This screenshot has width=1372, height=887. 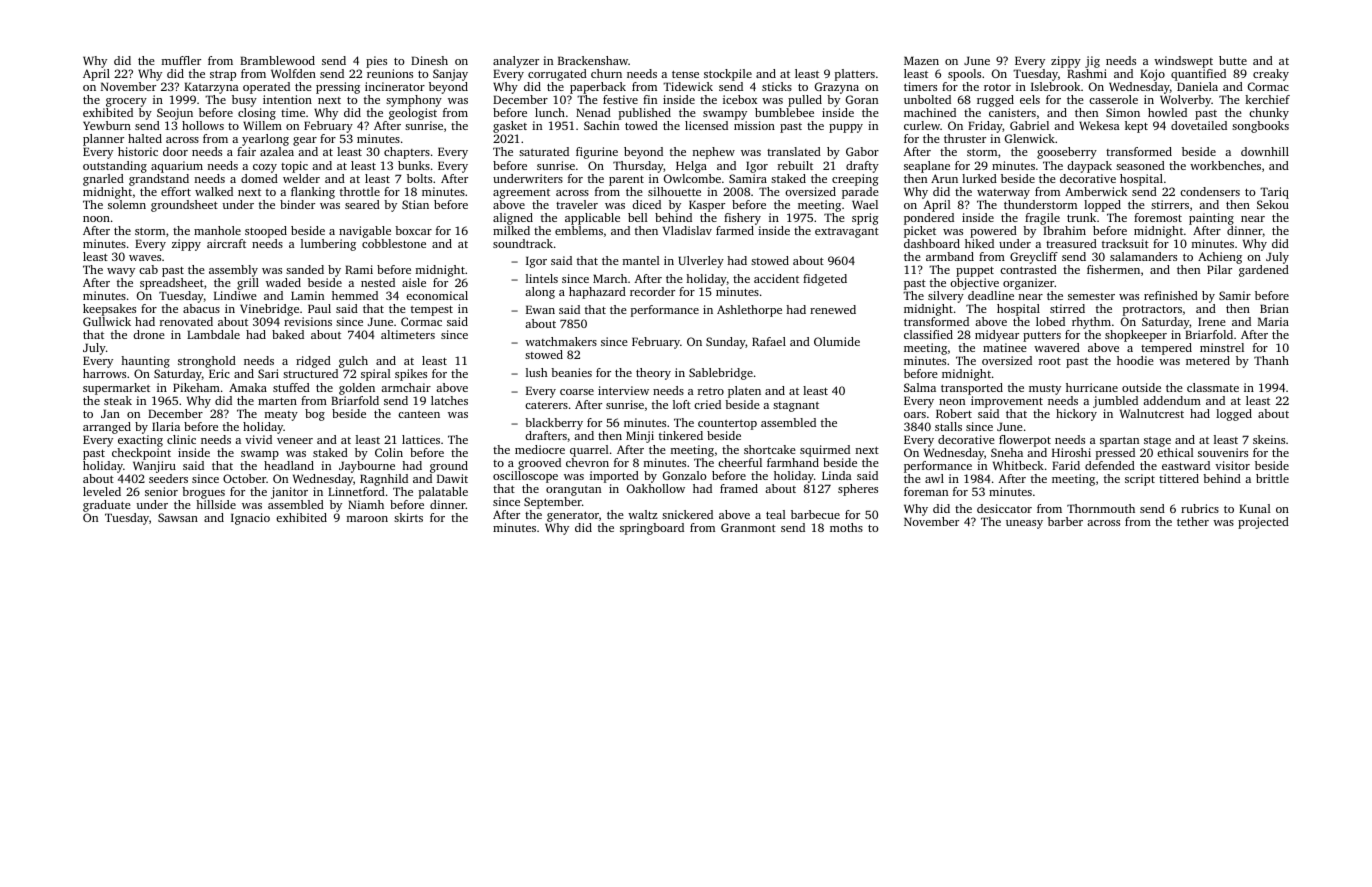 What do you see at coordinates (248, 387) in the screenshot?
I see `Amaka` at bounding box center [248, 387].
